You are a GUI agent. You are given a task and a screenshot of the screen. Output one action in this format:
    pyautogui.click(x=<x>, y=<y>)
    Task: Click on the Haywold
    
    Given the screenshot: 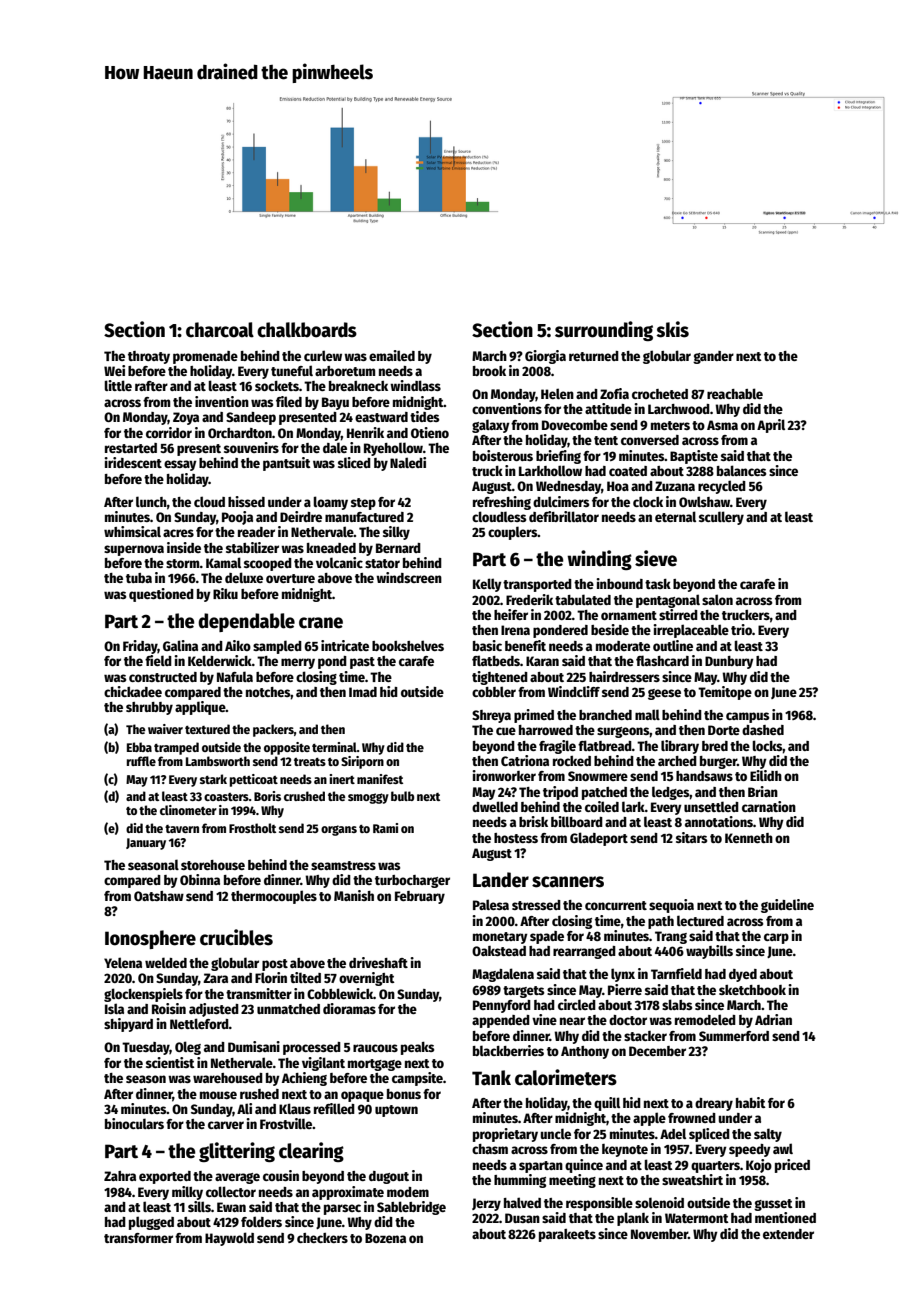 What is the action you would take?
    pyautogui.click(x=229, y=1239)
